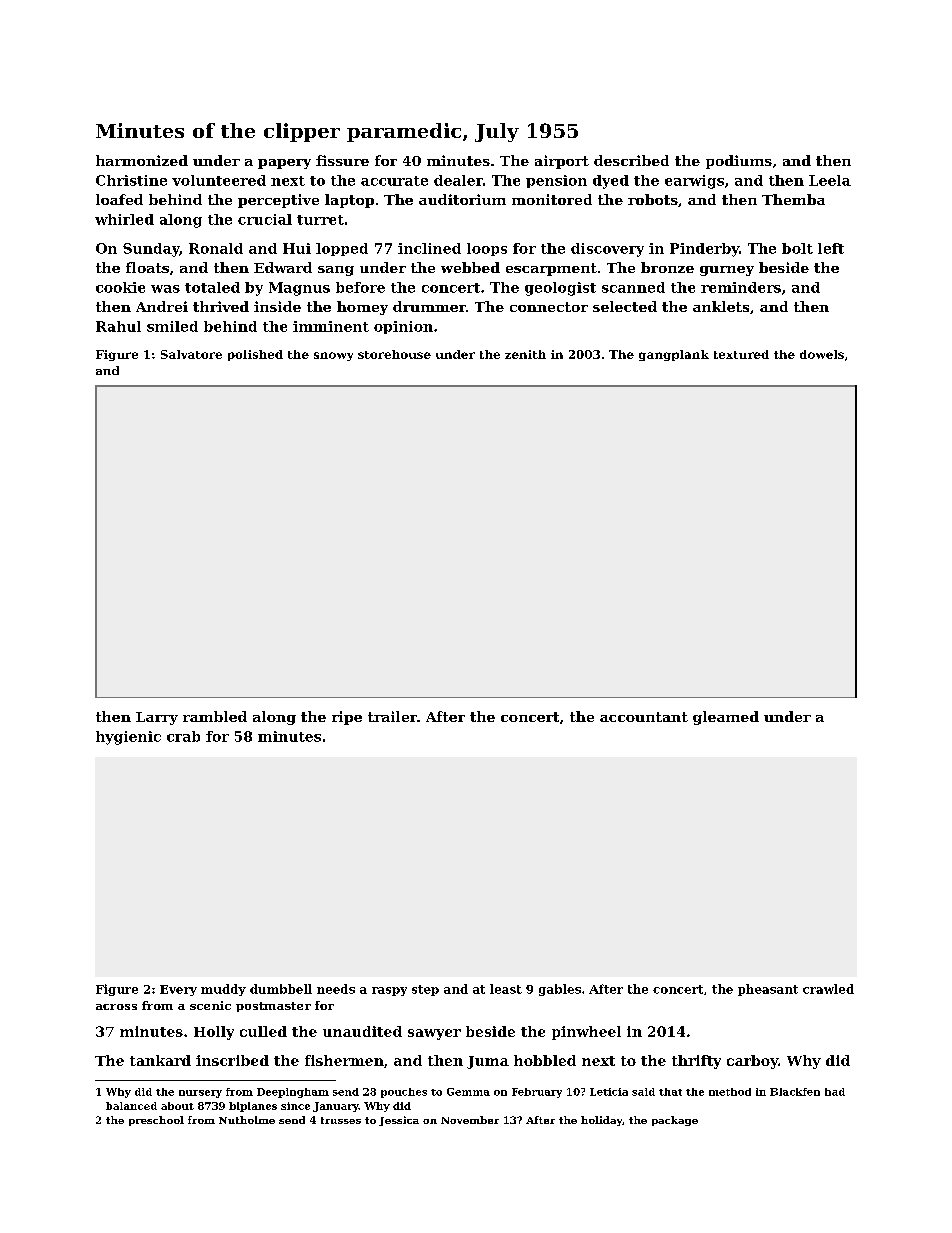 This screenshot has width=952, height=1233. Describe the element at coordinates (118, 326) in the screenshot. I see `Rahul` at that location.
